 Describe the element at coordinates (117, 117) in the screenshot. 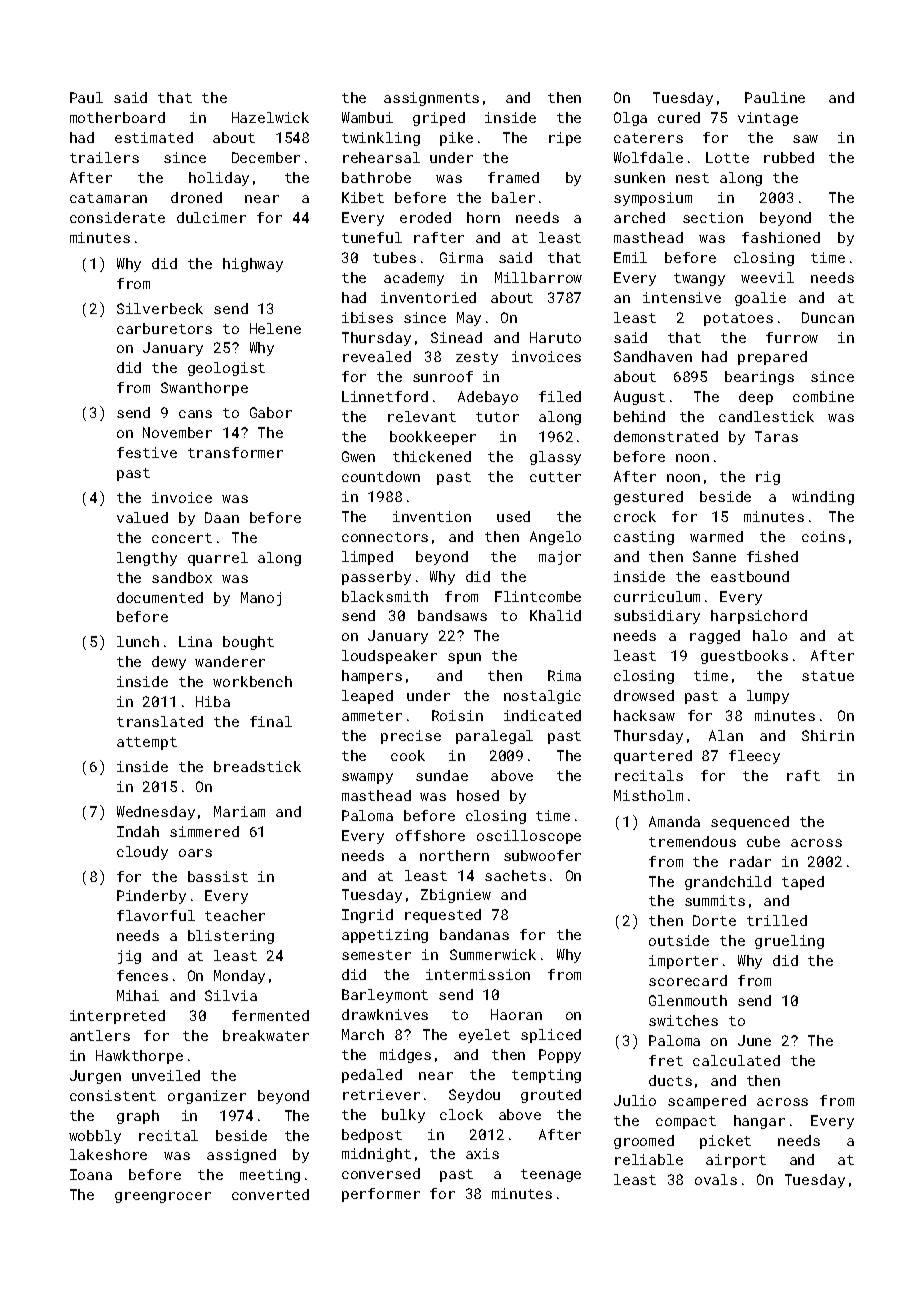

I see `motherboard` at that location.
